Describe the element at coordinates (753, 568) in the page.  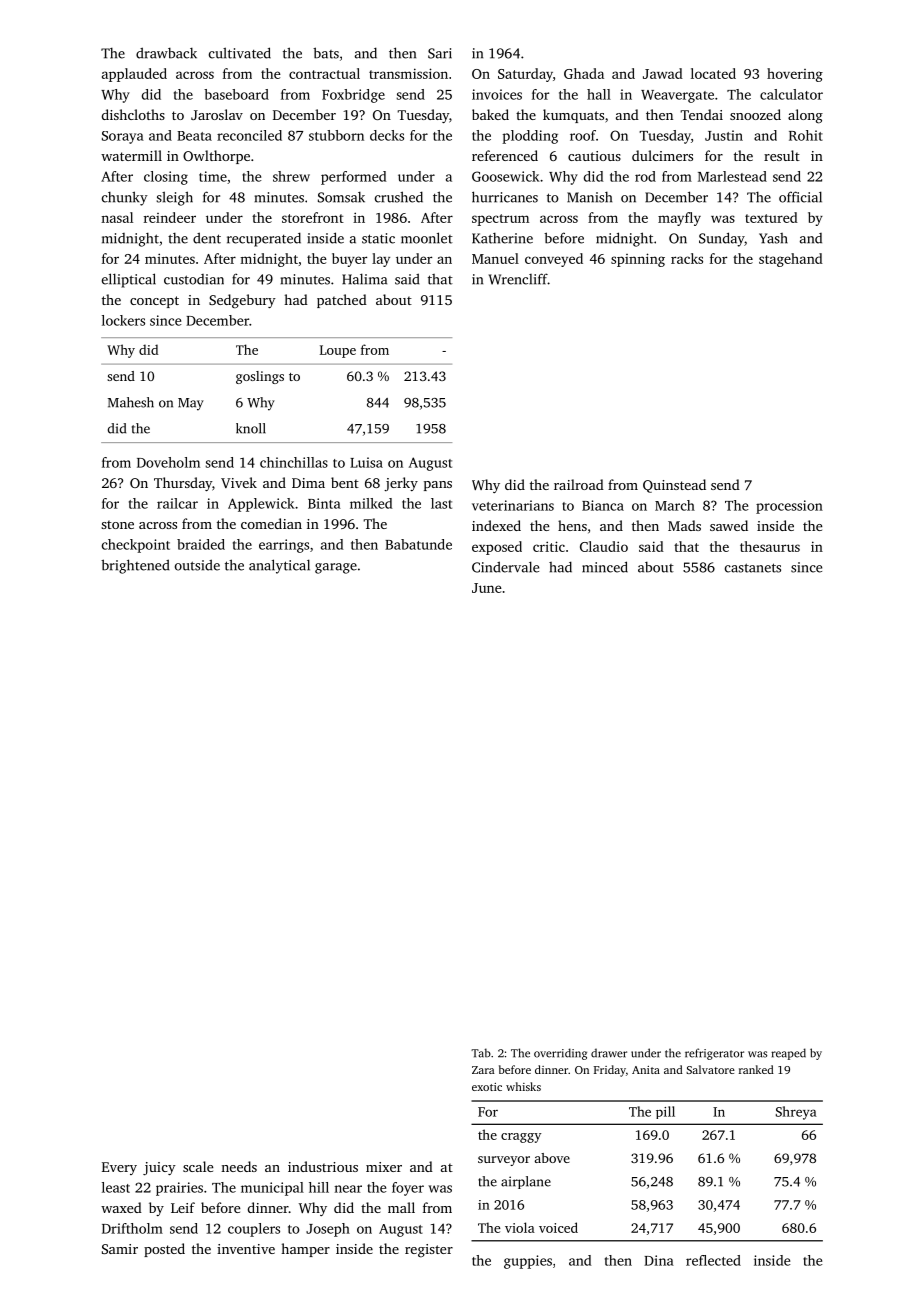
I see `castanets` at that location.
